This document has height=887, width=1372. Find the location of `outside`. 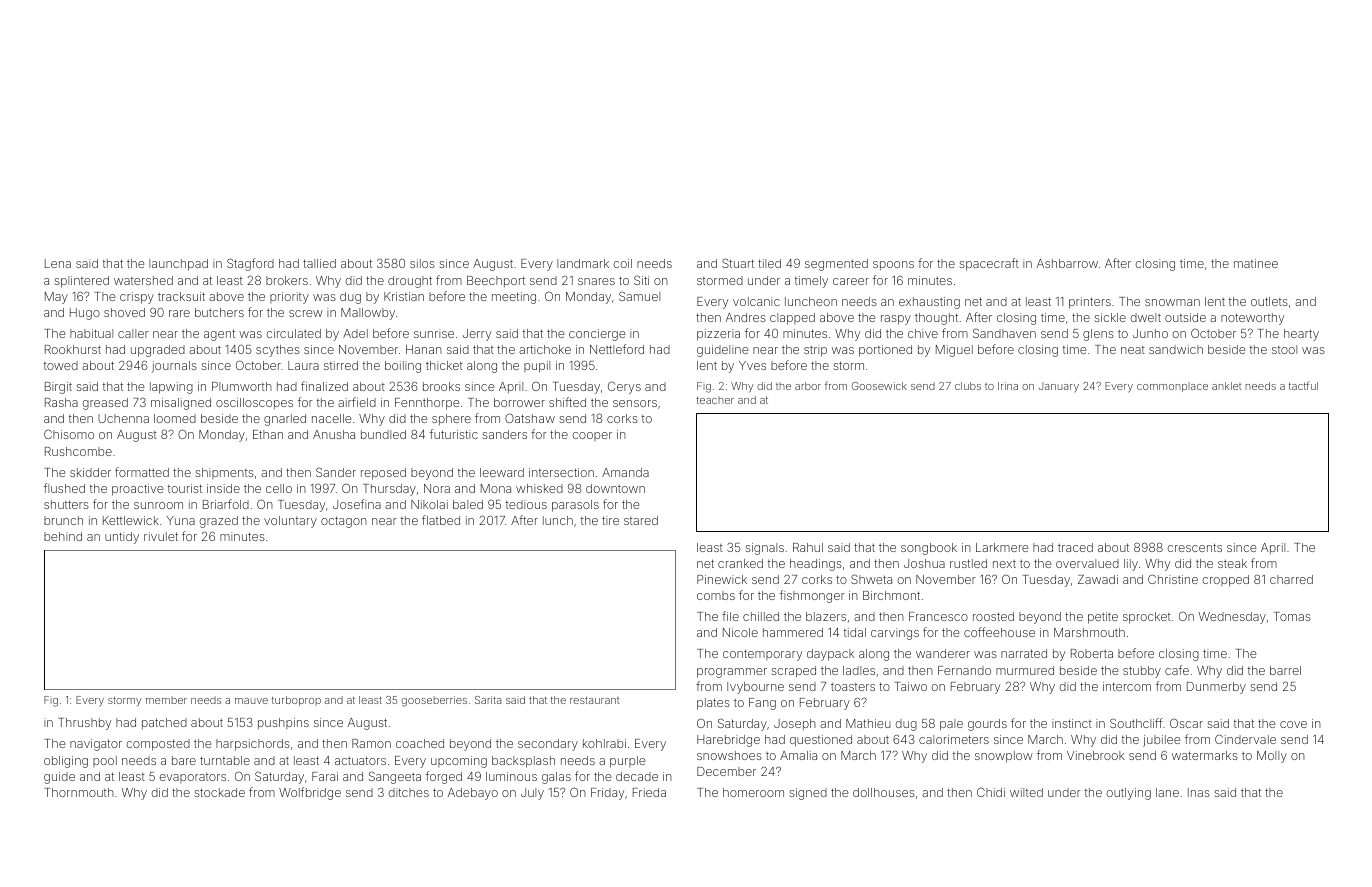

outside is located at coordinates (1185, 317).
